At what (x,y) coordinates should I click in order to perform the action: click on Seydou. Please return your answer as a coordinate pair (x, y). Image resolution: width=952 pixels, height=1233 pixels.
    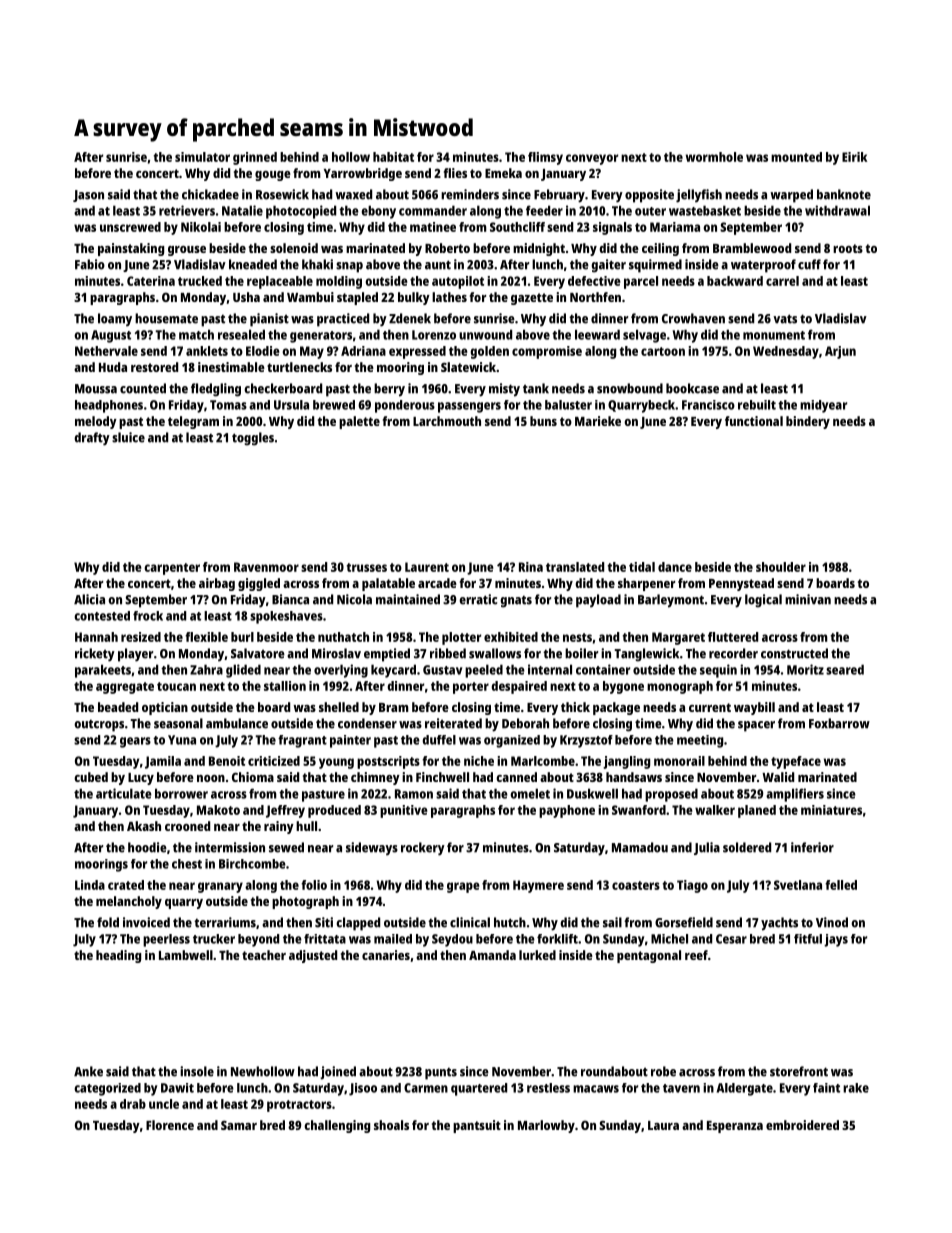
    Looking at the image, I should click on (452, 940).
